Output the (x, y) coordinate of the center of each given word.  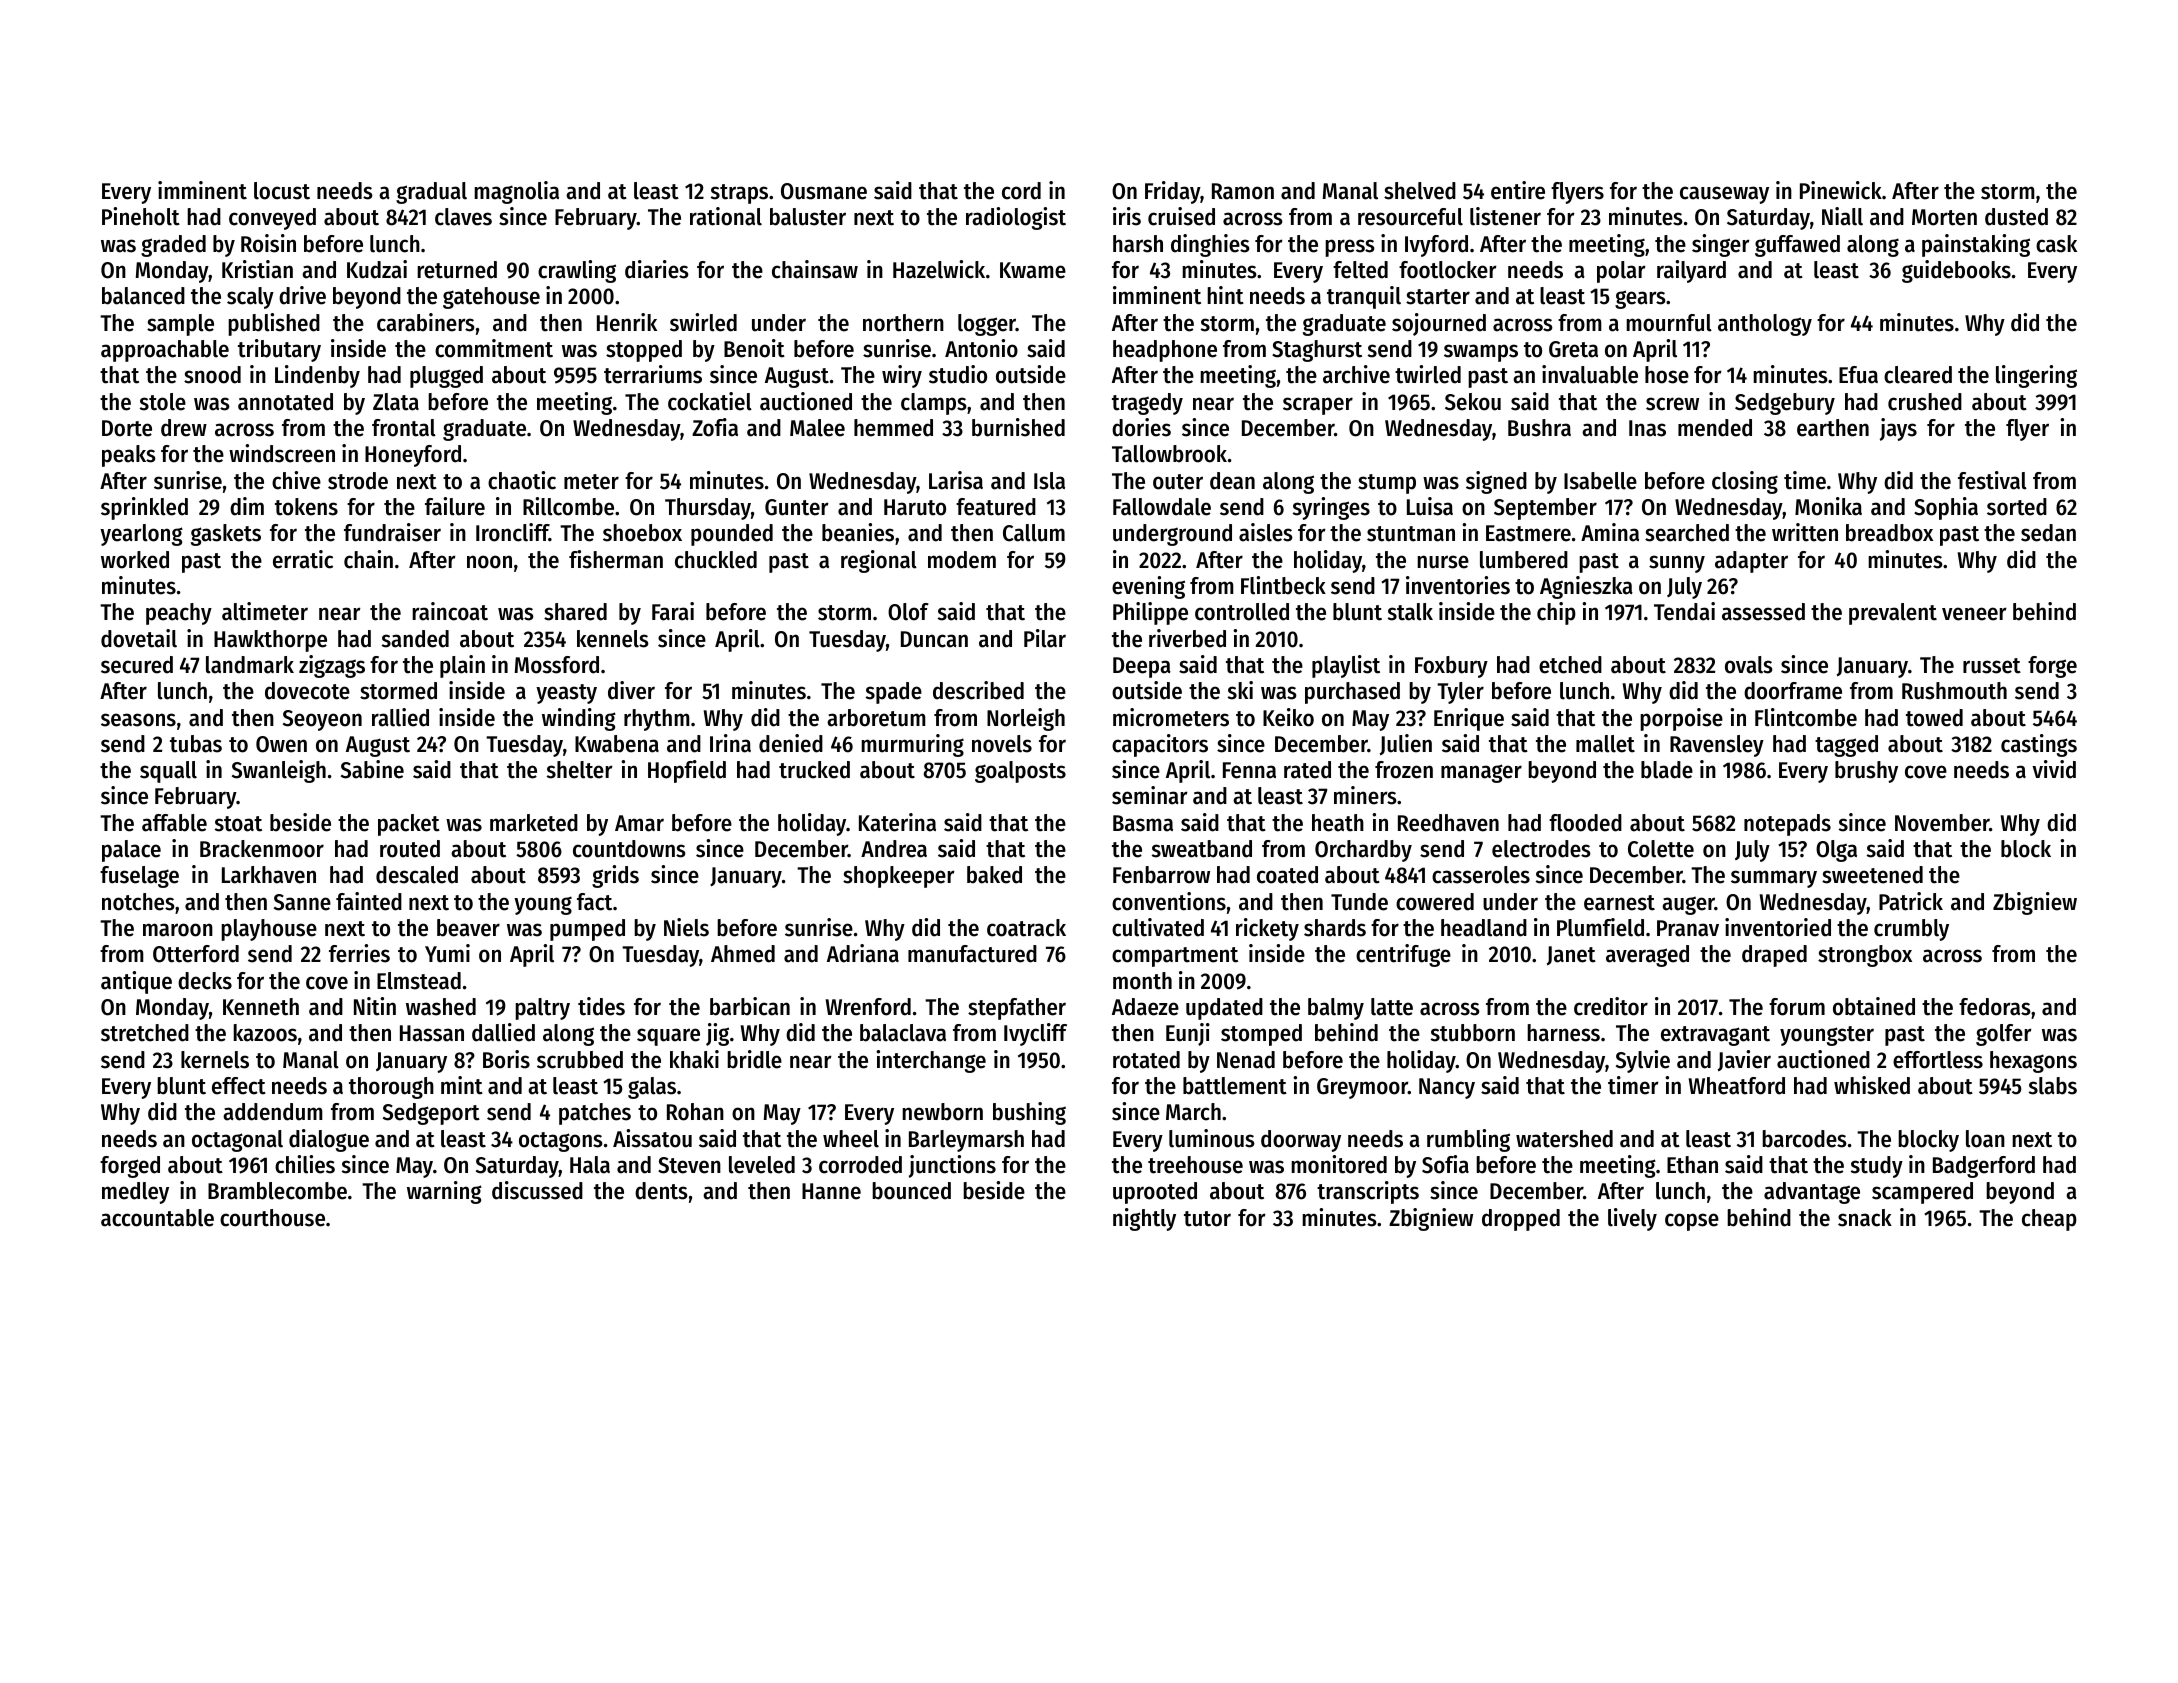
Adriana (863, 953)
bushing (1029, 1113)
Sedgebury (1785, 404)
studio (958, 374)
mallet (1605, 744)
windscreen (282, 453)
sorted (2017, 507)
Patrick (1911, 901)
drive (302, 295)
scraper (1318, 406)
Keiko (1288, 717)
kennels (613, 639)
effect (239, 1086)
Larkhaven (269, 875)
